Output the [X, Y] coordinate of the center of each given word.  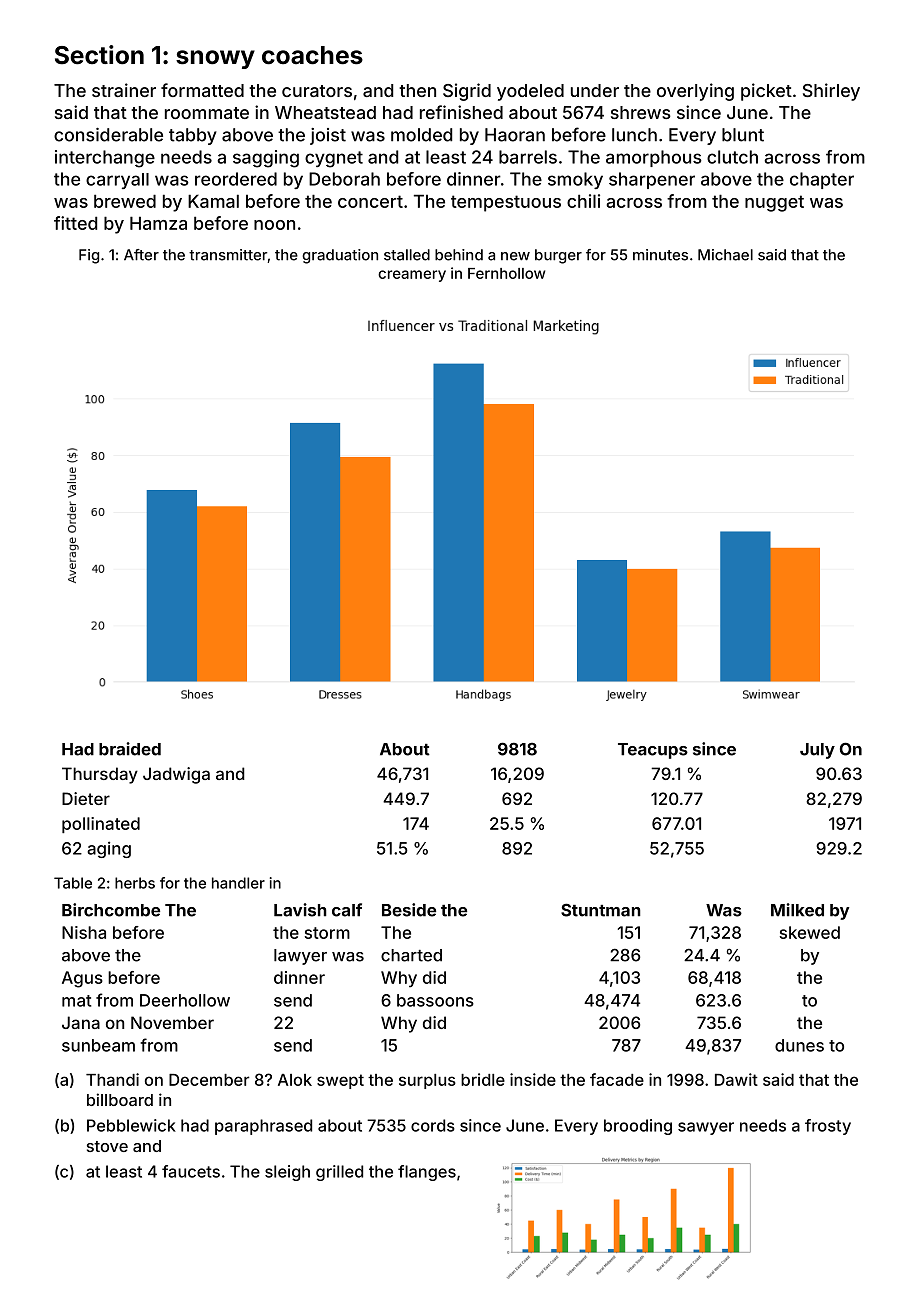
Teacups [653, 751]
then [417, 90]
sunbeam [98, 1045]
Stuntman [601, 910]
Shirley [831, 92]
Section [99, 55]
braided [130, 749]
